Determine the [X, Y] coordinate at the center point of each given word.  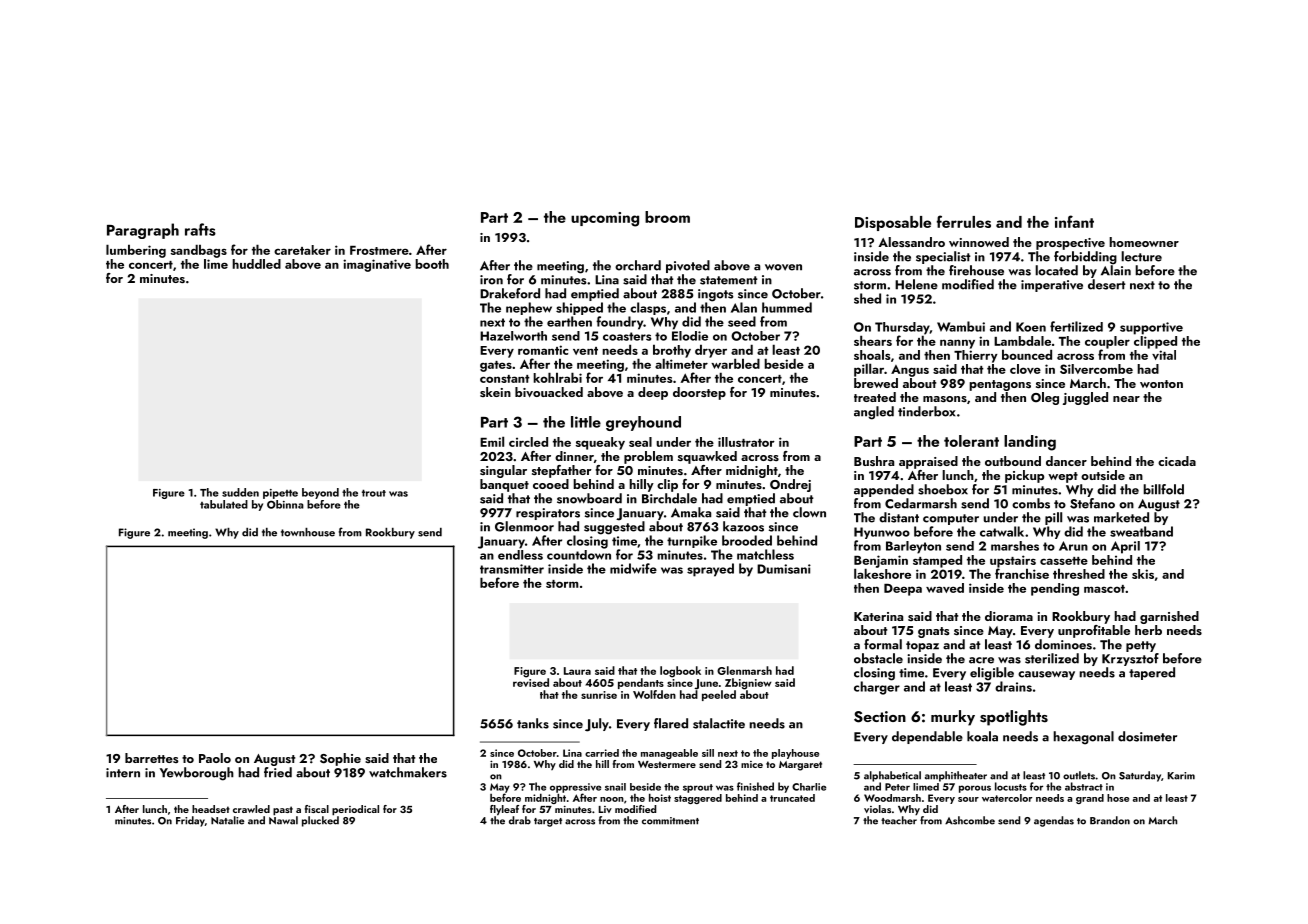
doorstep [699, 393]
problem [648, 457]
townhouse [308, 532]
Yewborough [197, 774]
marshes [1015, 546]
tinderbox [927, 411]
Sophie [340, 759]
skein [495, 392]
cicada [1177, 461]
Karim [1181, 776]
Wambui [961, 326]
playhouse [795, 754]
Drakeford [510, 293]
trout [374, 493]
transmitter [512, 569]
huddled [256, 264]
